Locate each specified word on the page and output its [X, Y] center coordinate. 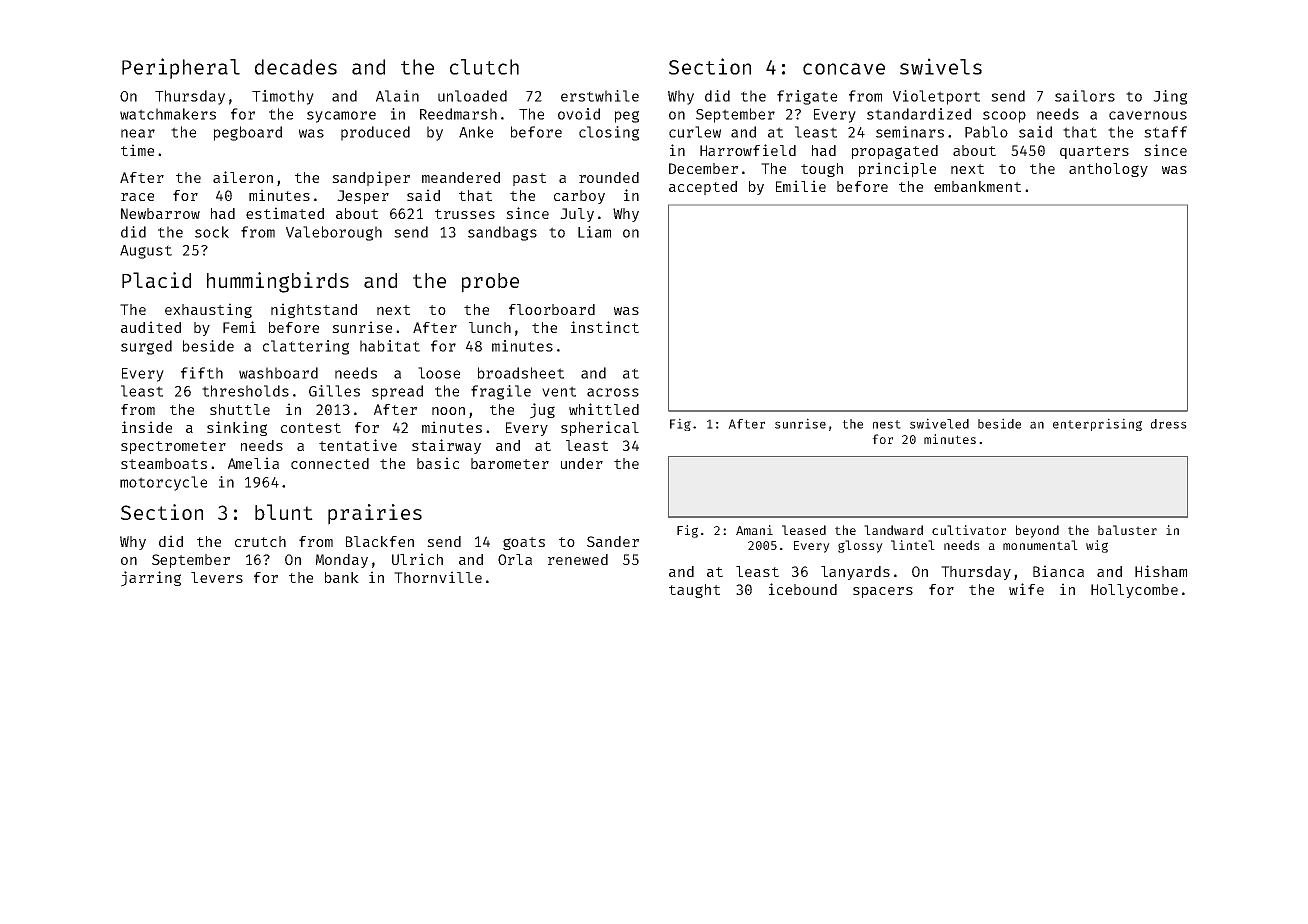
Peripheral [181, 68]
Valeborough [334, 233]
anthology [1108, 170]
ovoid [579, 114]
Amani [754, 530]
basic [438, 463]
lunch [490, 327]
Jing [1170, 97]
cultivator [969, 530]
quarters [1094, 152]
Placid [156, 280]
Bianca [1058, 571]
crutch [260, 541]
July [577, 215]
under [582, 463]
